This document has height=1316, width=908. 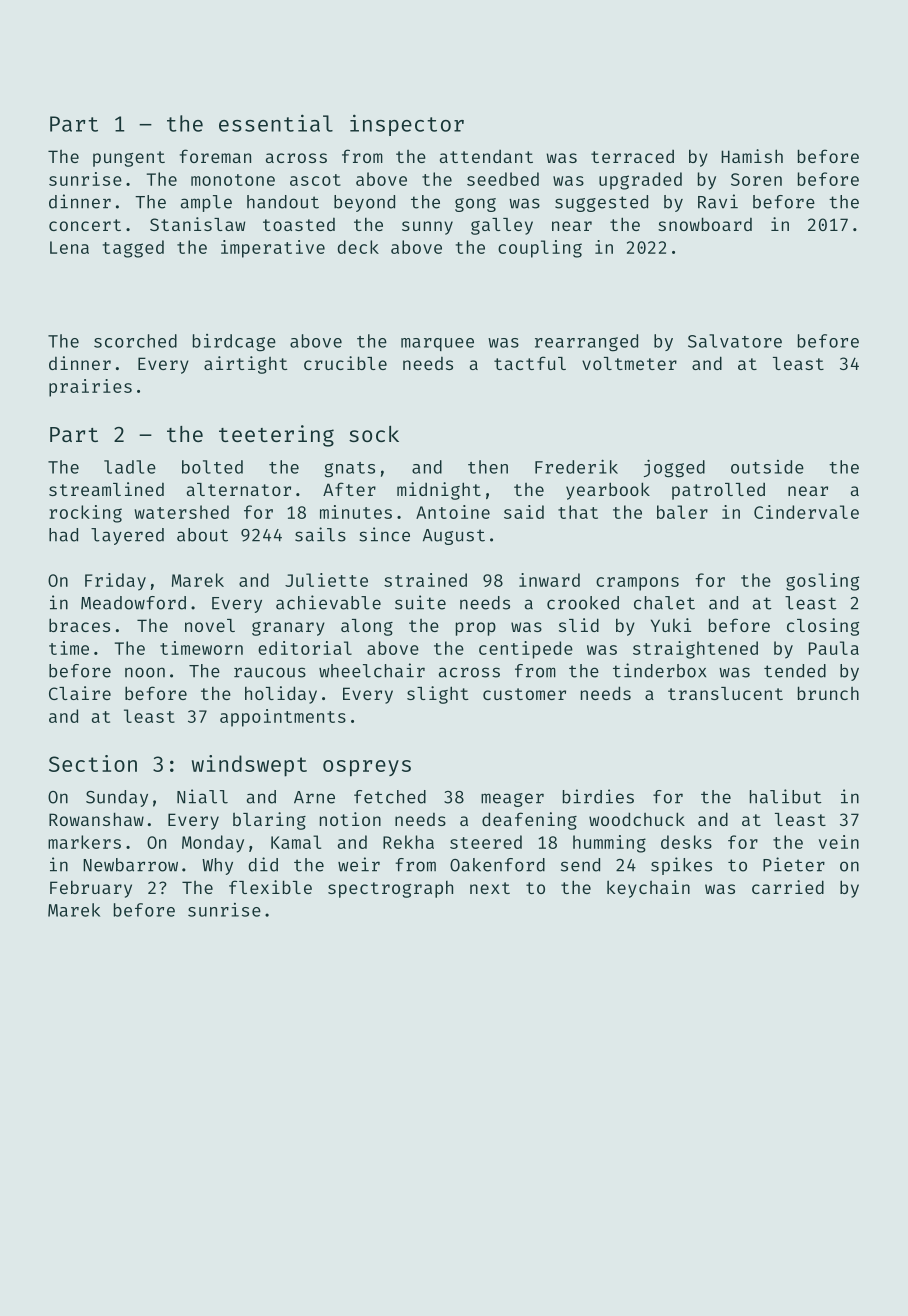 What do you see at coordinates (420, 602) in the document?
I see `suite` at bounding box center [420, 602].
